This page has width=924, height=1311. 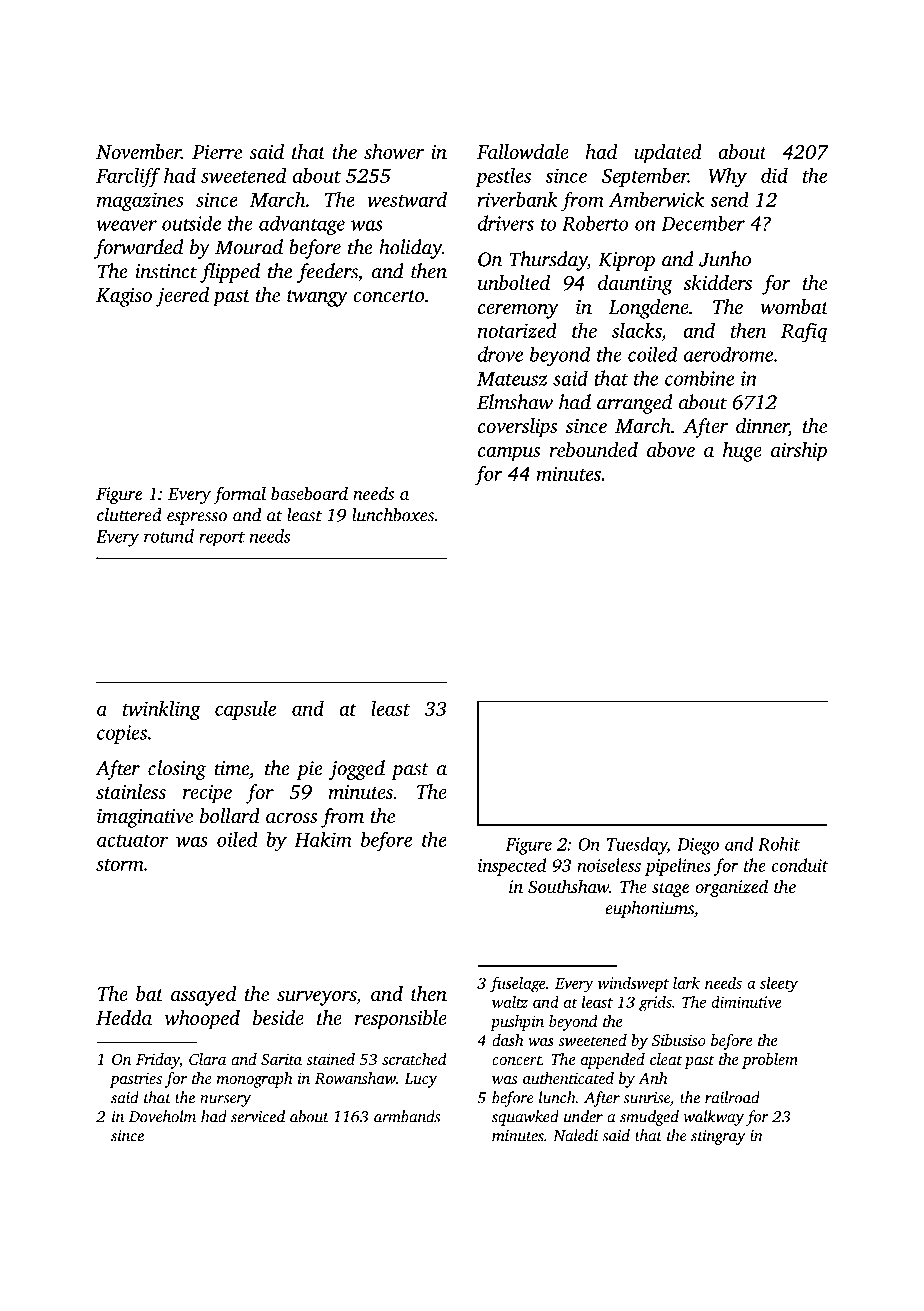 What do you see at coordinates (239, 495) in the page?
I see `formal` at bounding box center [239, 495].
